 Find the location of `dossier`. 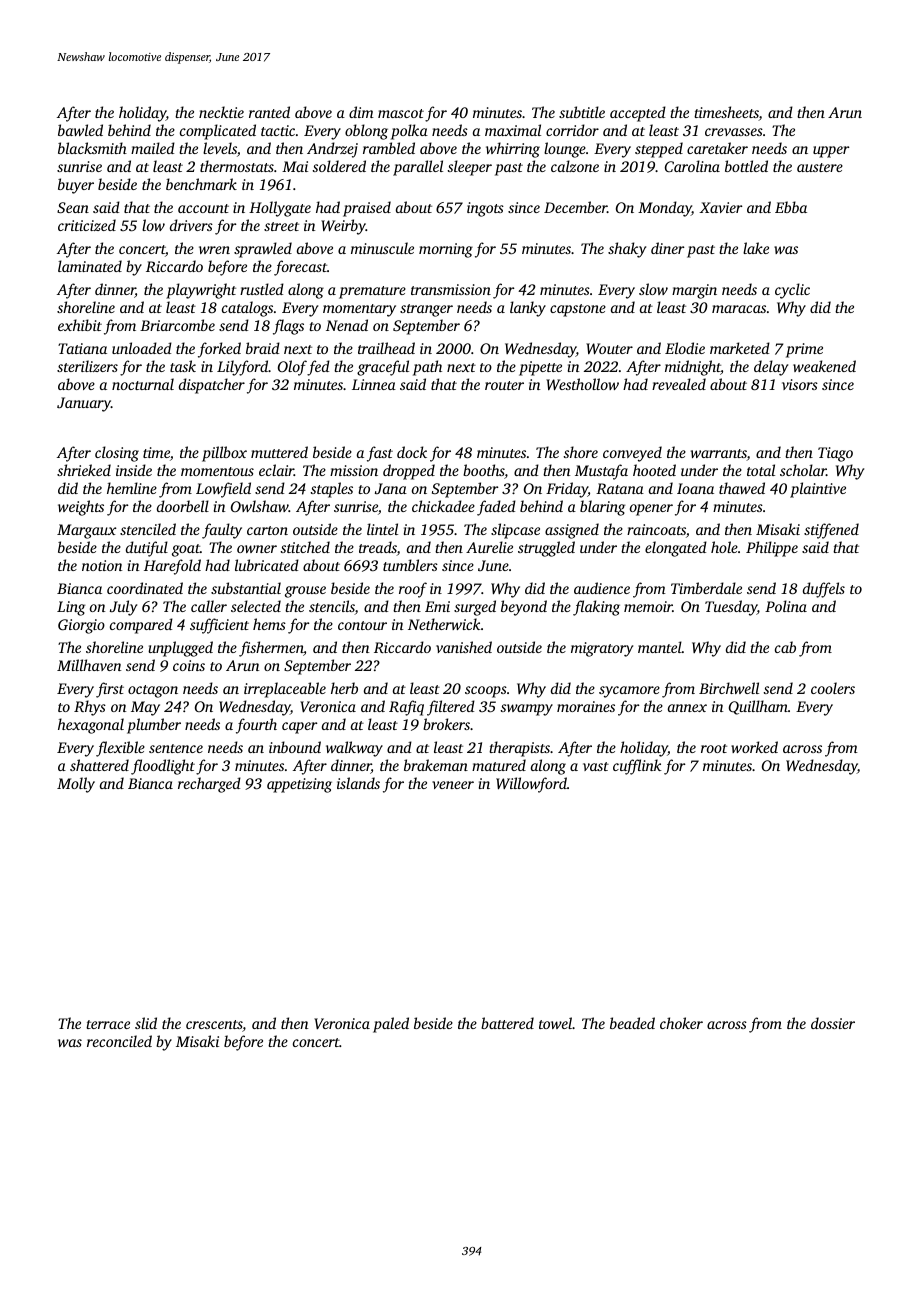

dossier is located at coordinates (833, 1023).
